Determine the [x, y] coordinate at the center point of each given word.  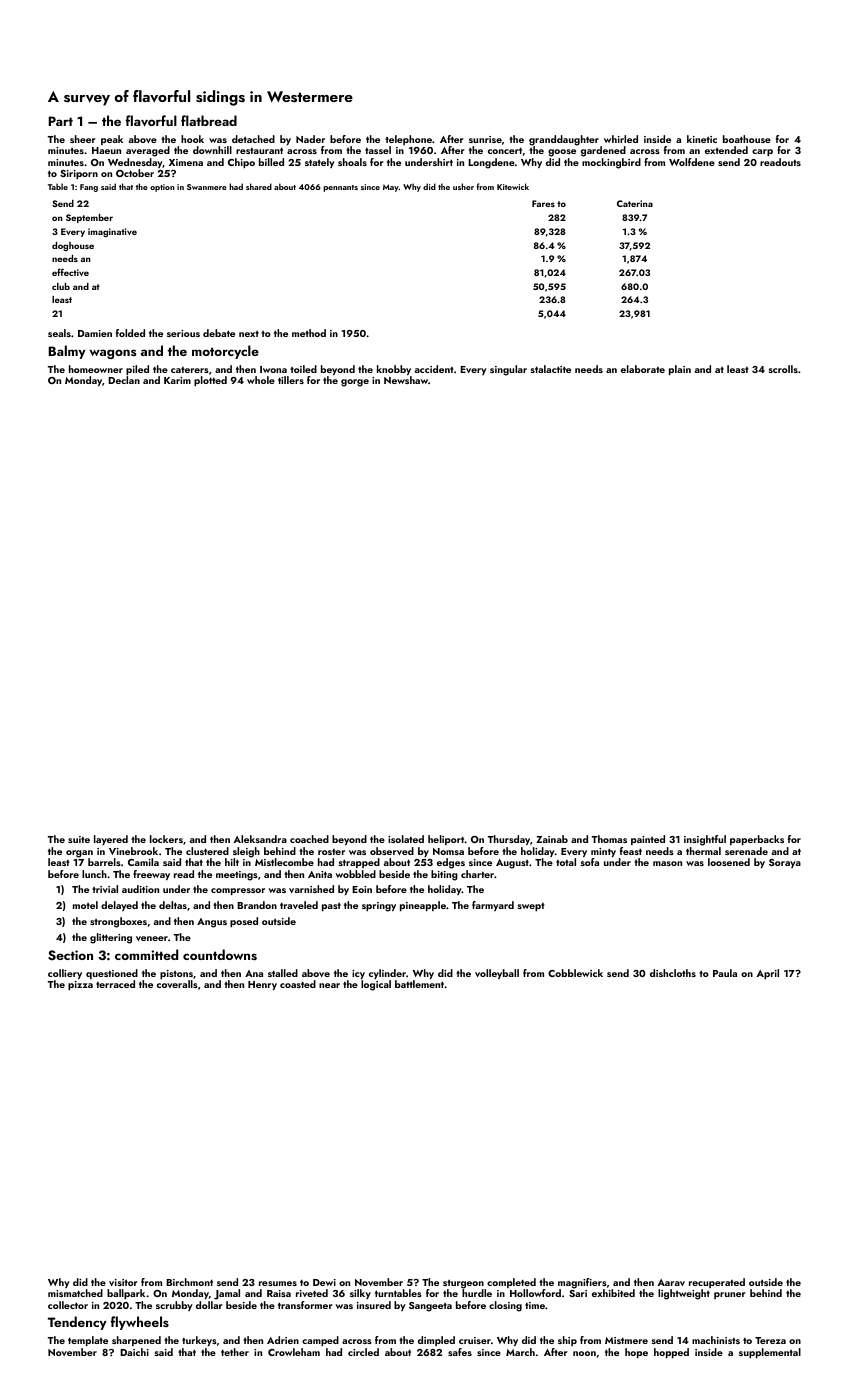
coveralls [177, 984]
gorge [355, 383]
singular [508, 370]
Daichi [134, 1352]
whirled [621, 139]
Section [70, 955]
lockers [166, 839]
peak [112, 140]
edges [451, 863]
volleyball [497, 974]
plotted [210, 381]
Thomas [609, 839]
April [767, 974]
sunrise [485, 139]
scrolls [783, 369]
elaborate [643, 369]
